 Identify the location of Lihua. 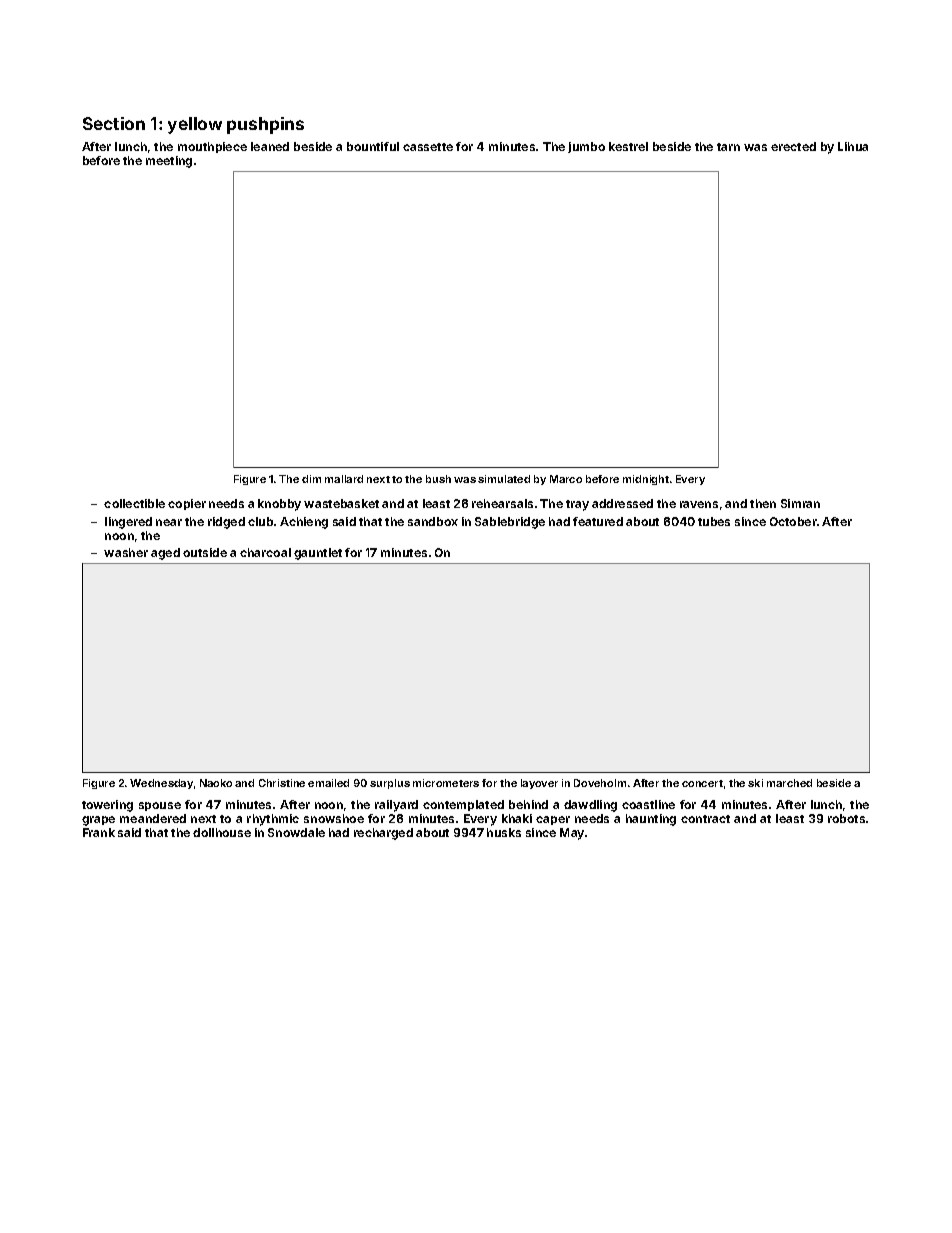
(853, 146).
